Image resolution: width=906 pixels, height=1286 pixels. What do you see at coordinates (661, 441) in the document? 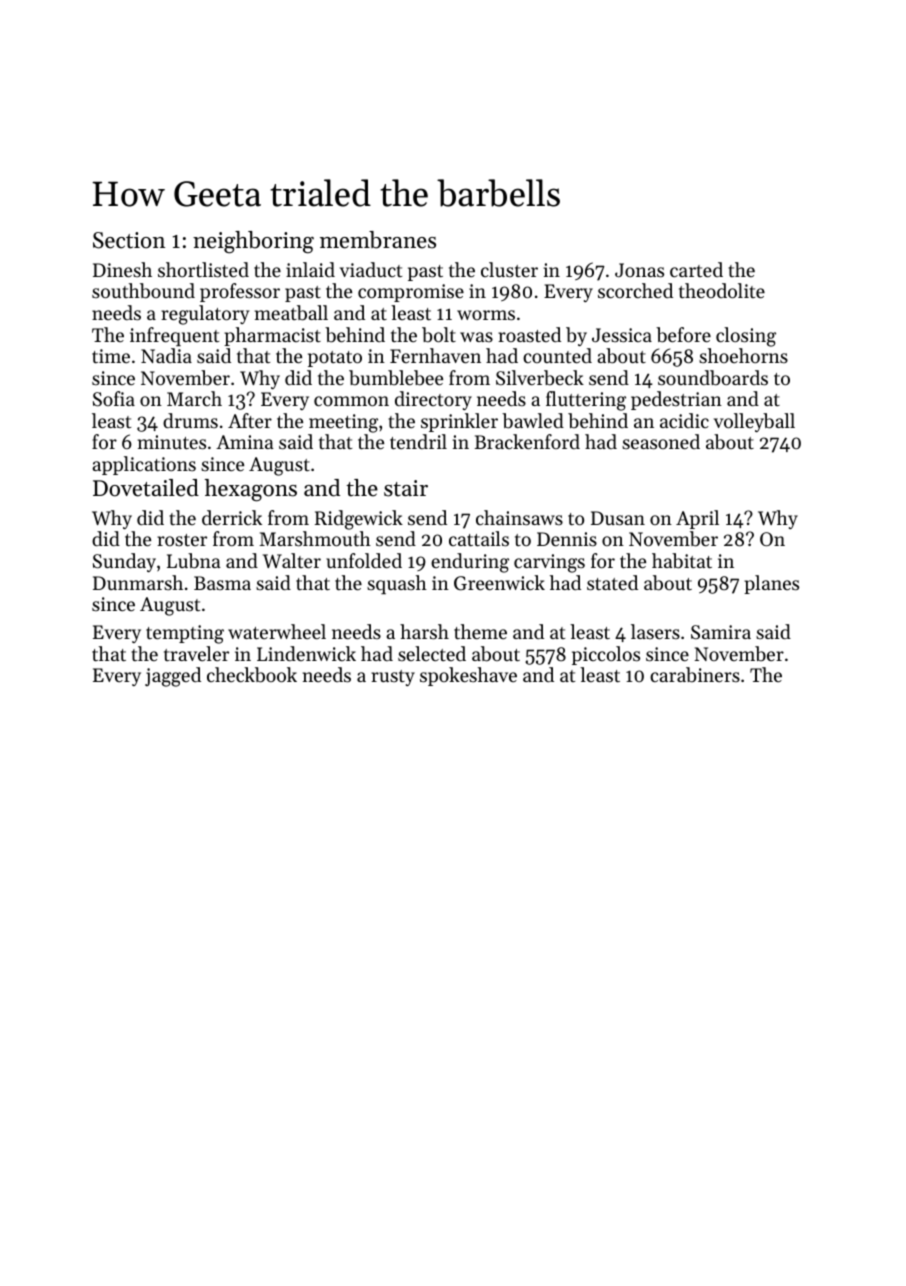
I see `seasoned` at bounding box center [661, 441].
